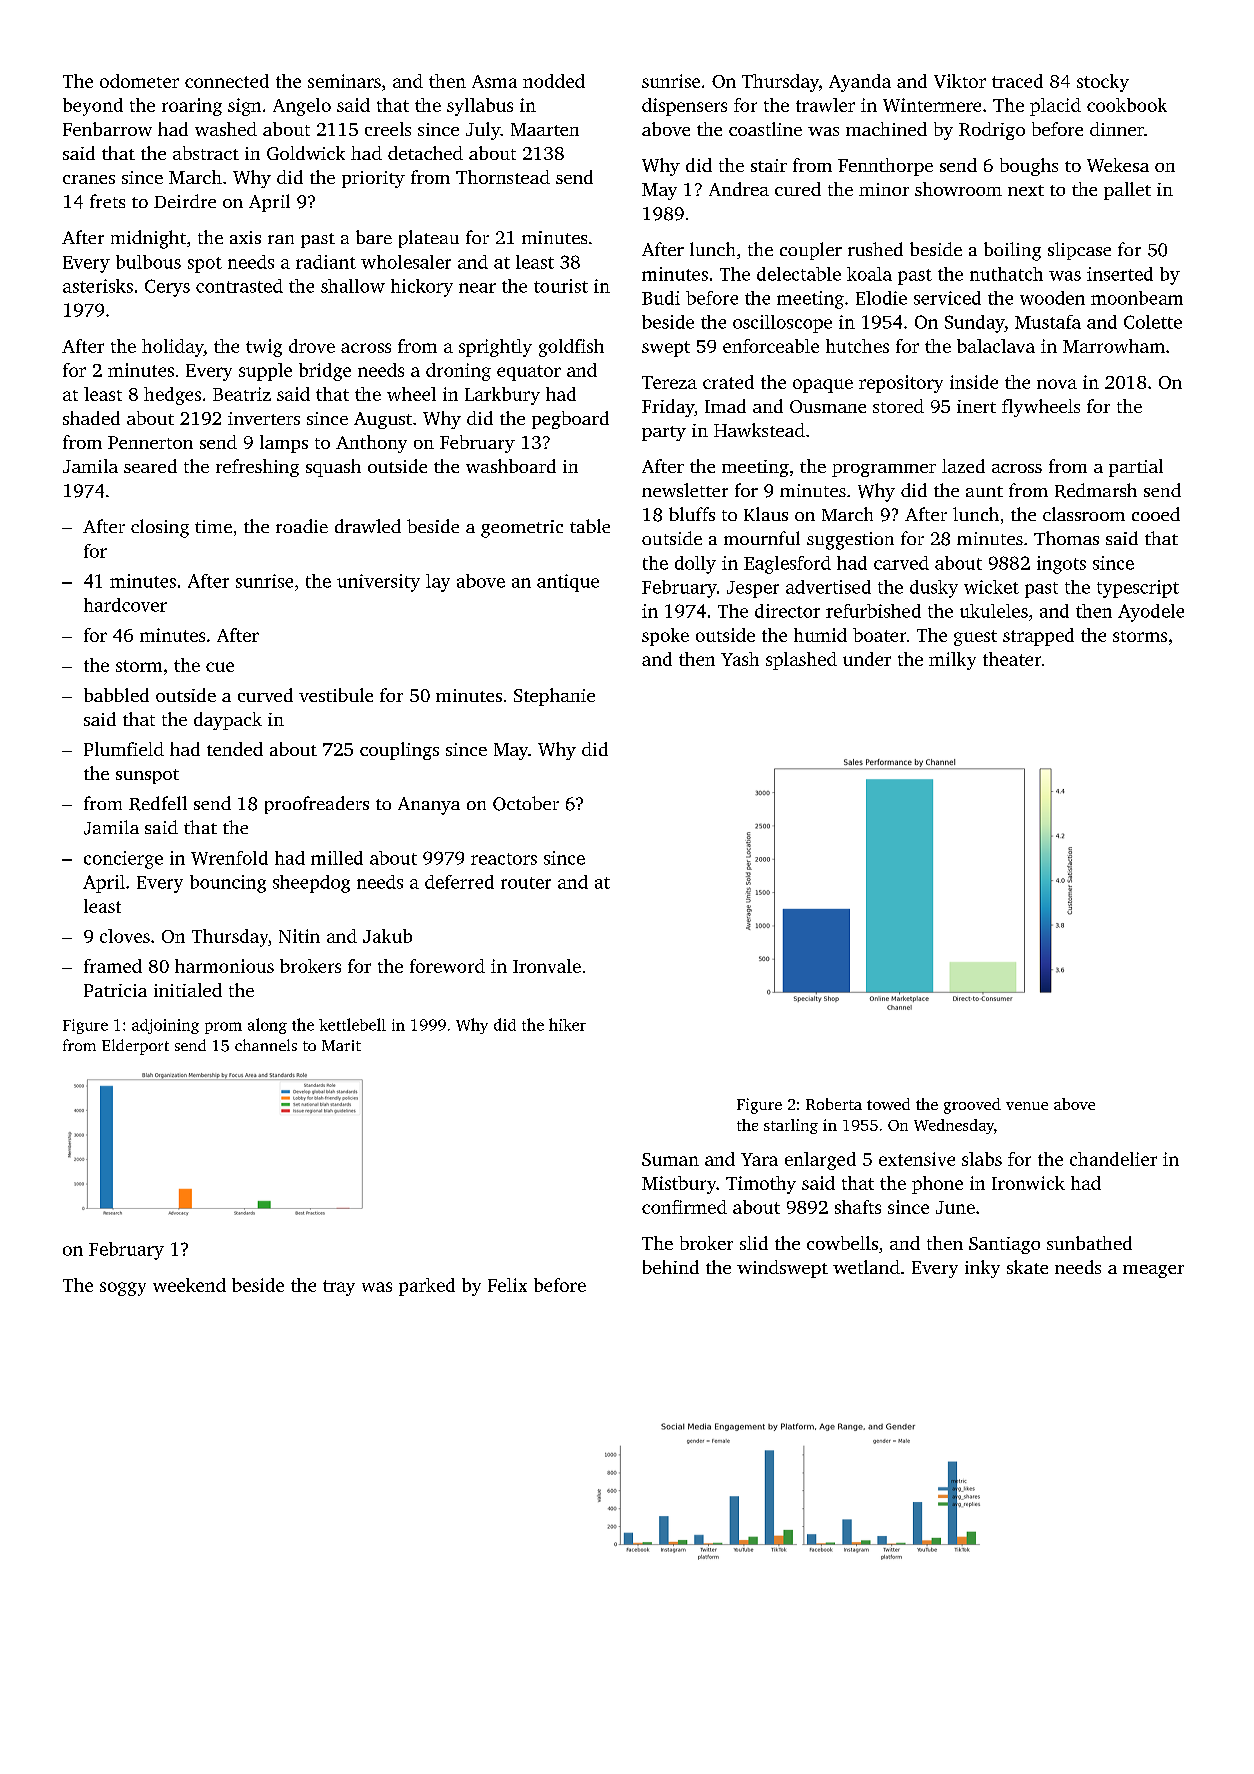  I want to click on Ironvale, so click(547, 966).
